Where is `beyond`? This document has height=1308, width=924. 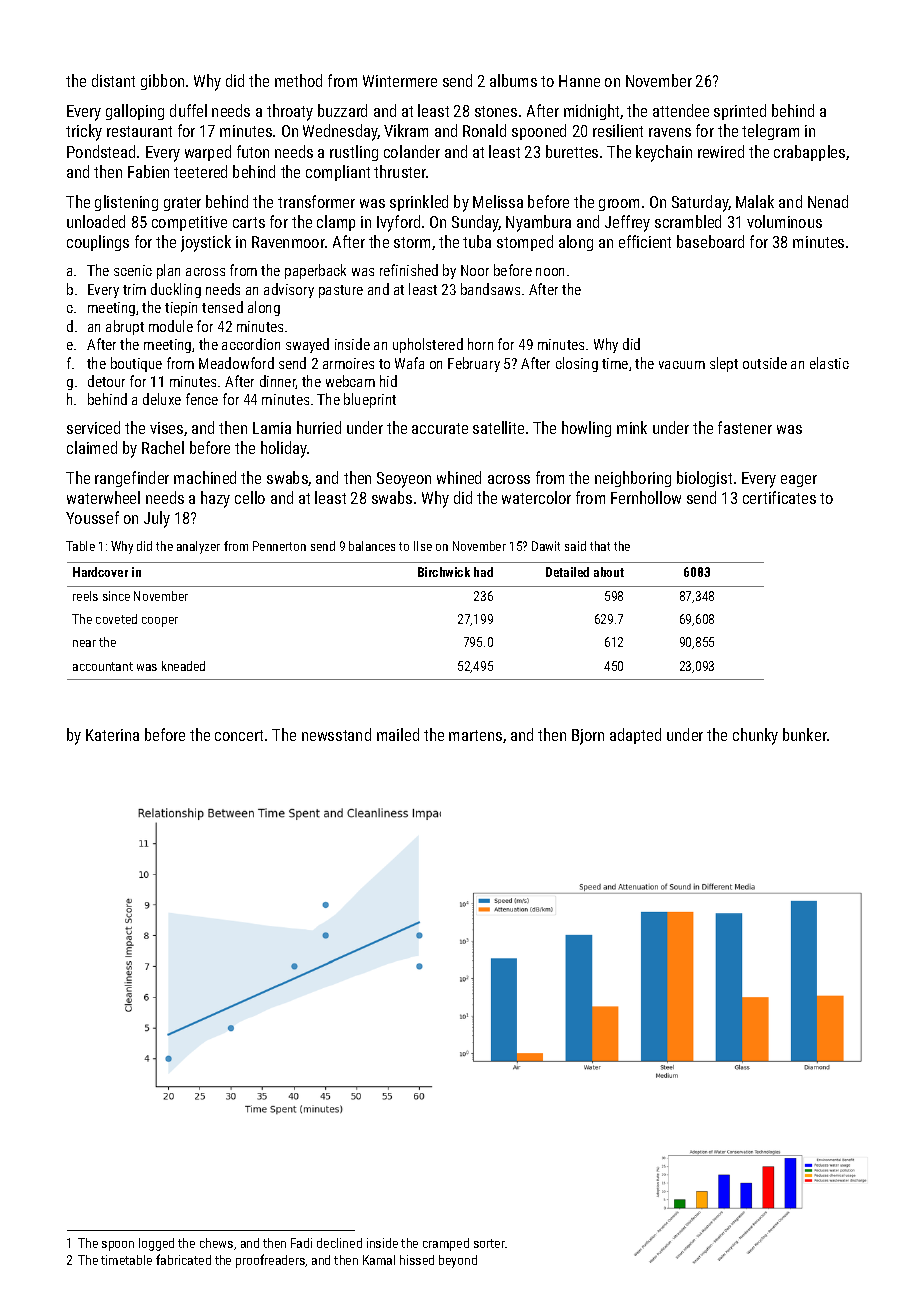 beyond is located at coordinates (458, 1261).
